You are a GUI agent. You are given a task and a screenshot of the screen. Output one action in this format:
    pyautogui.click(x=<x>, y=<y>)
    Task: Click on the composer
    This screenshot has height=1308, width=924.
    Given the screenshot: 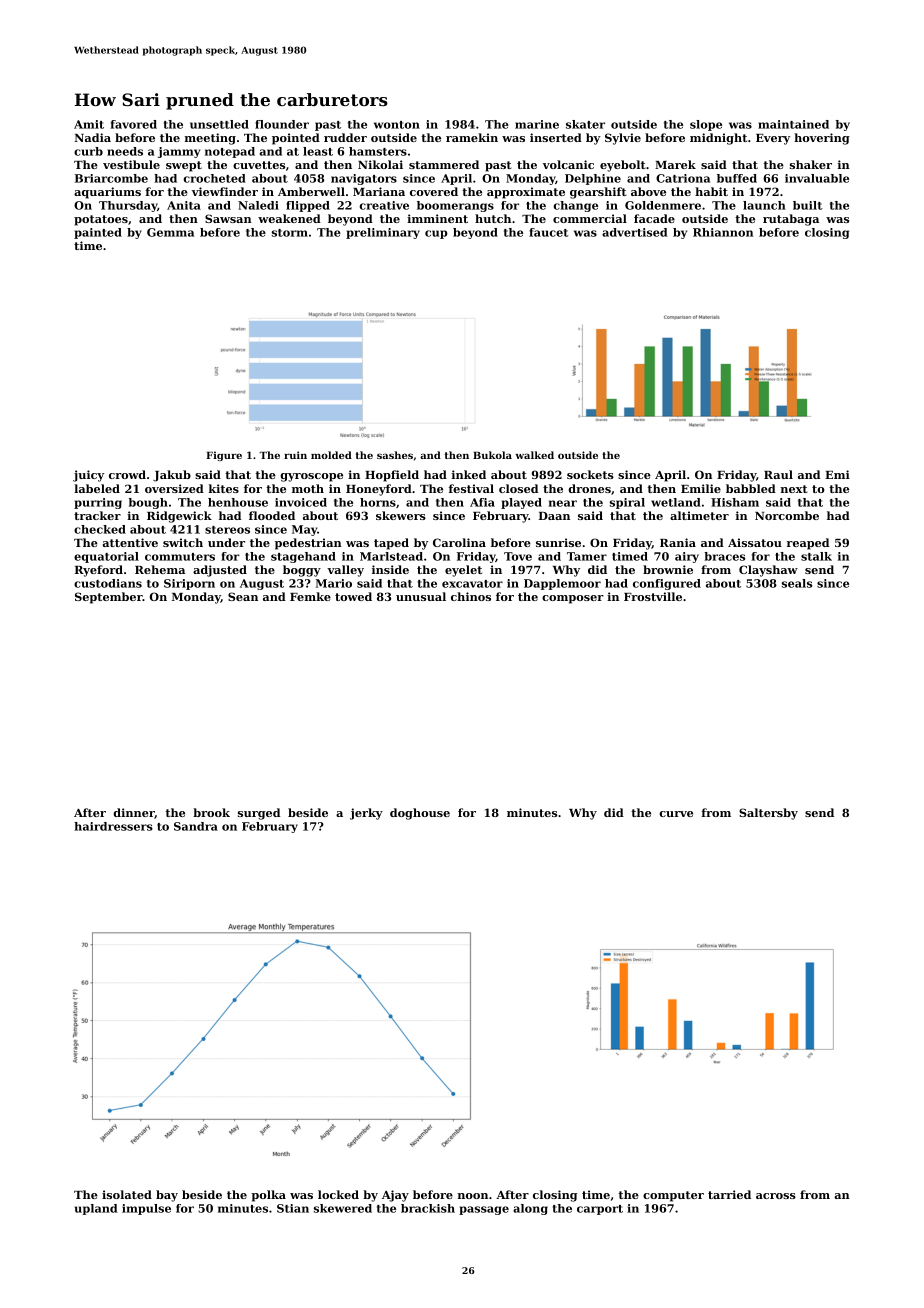 What is the action you would take?
    pyautogui.click(x=573, y=599)
